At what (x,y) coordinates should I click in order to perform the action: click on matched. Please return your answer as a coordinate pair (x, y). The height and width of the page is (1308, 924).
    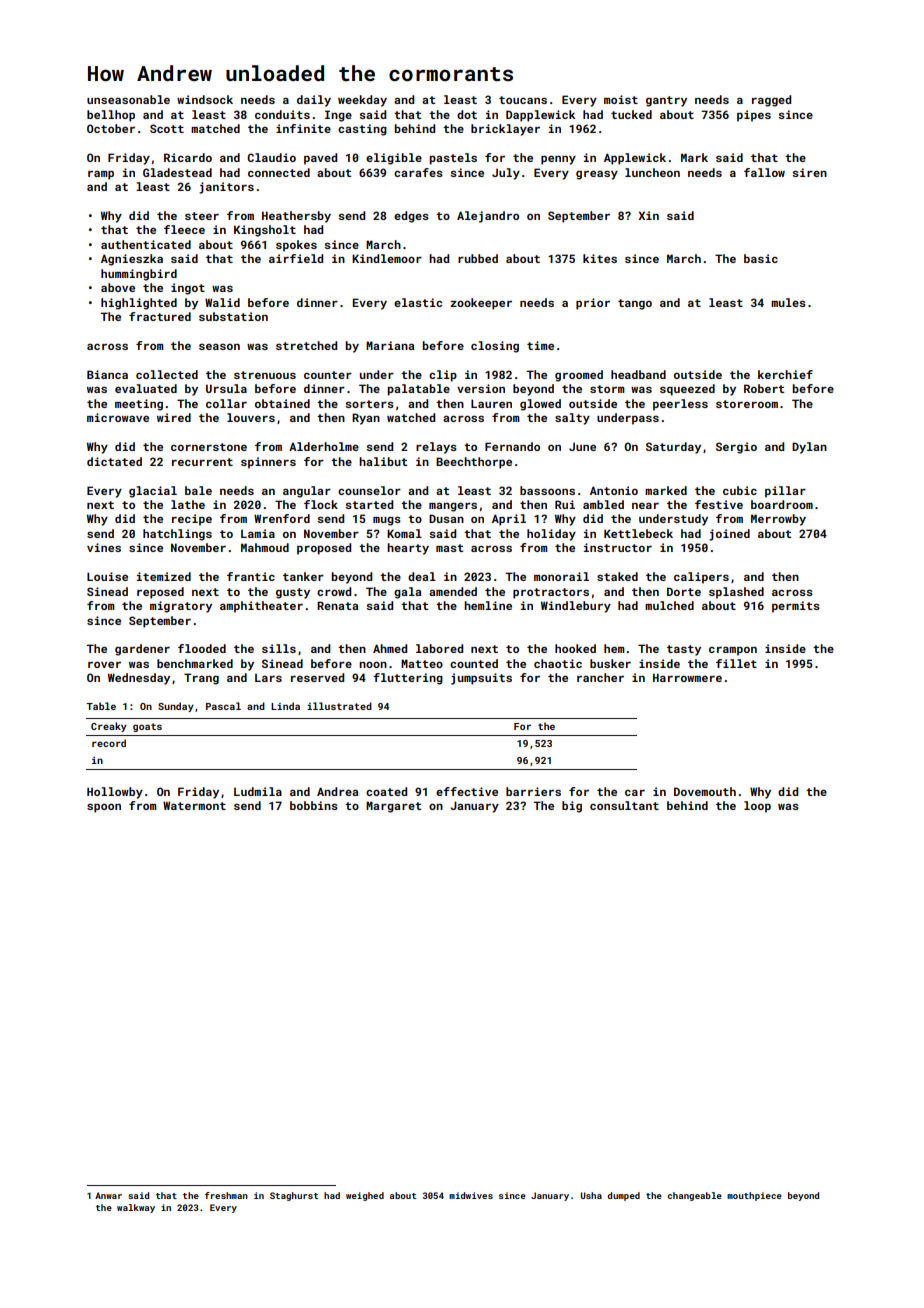
    Looking at the image, I should click on (215, 128).
